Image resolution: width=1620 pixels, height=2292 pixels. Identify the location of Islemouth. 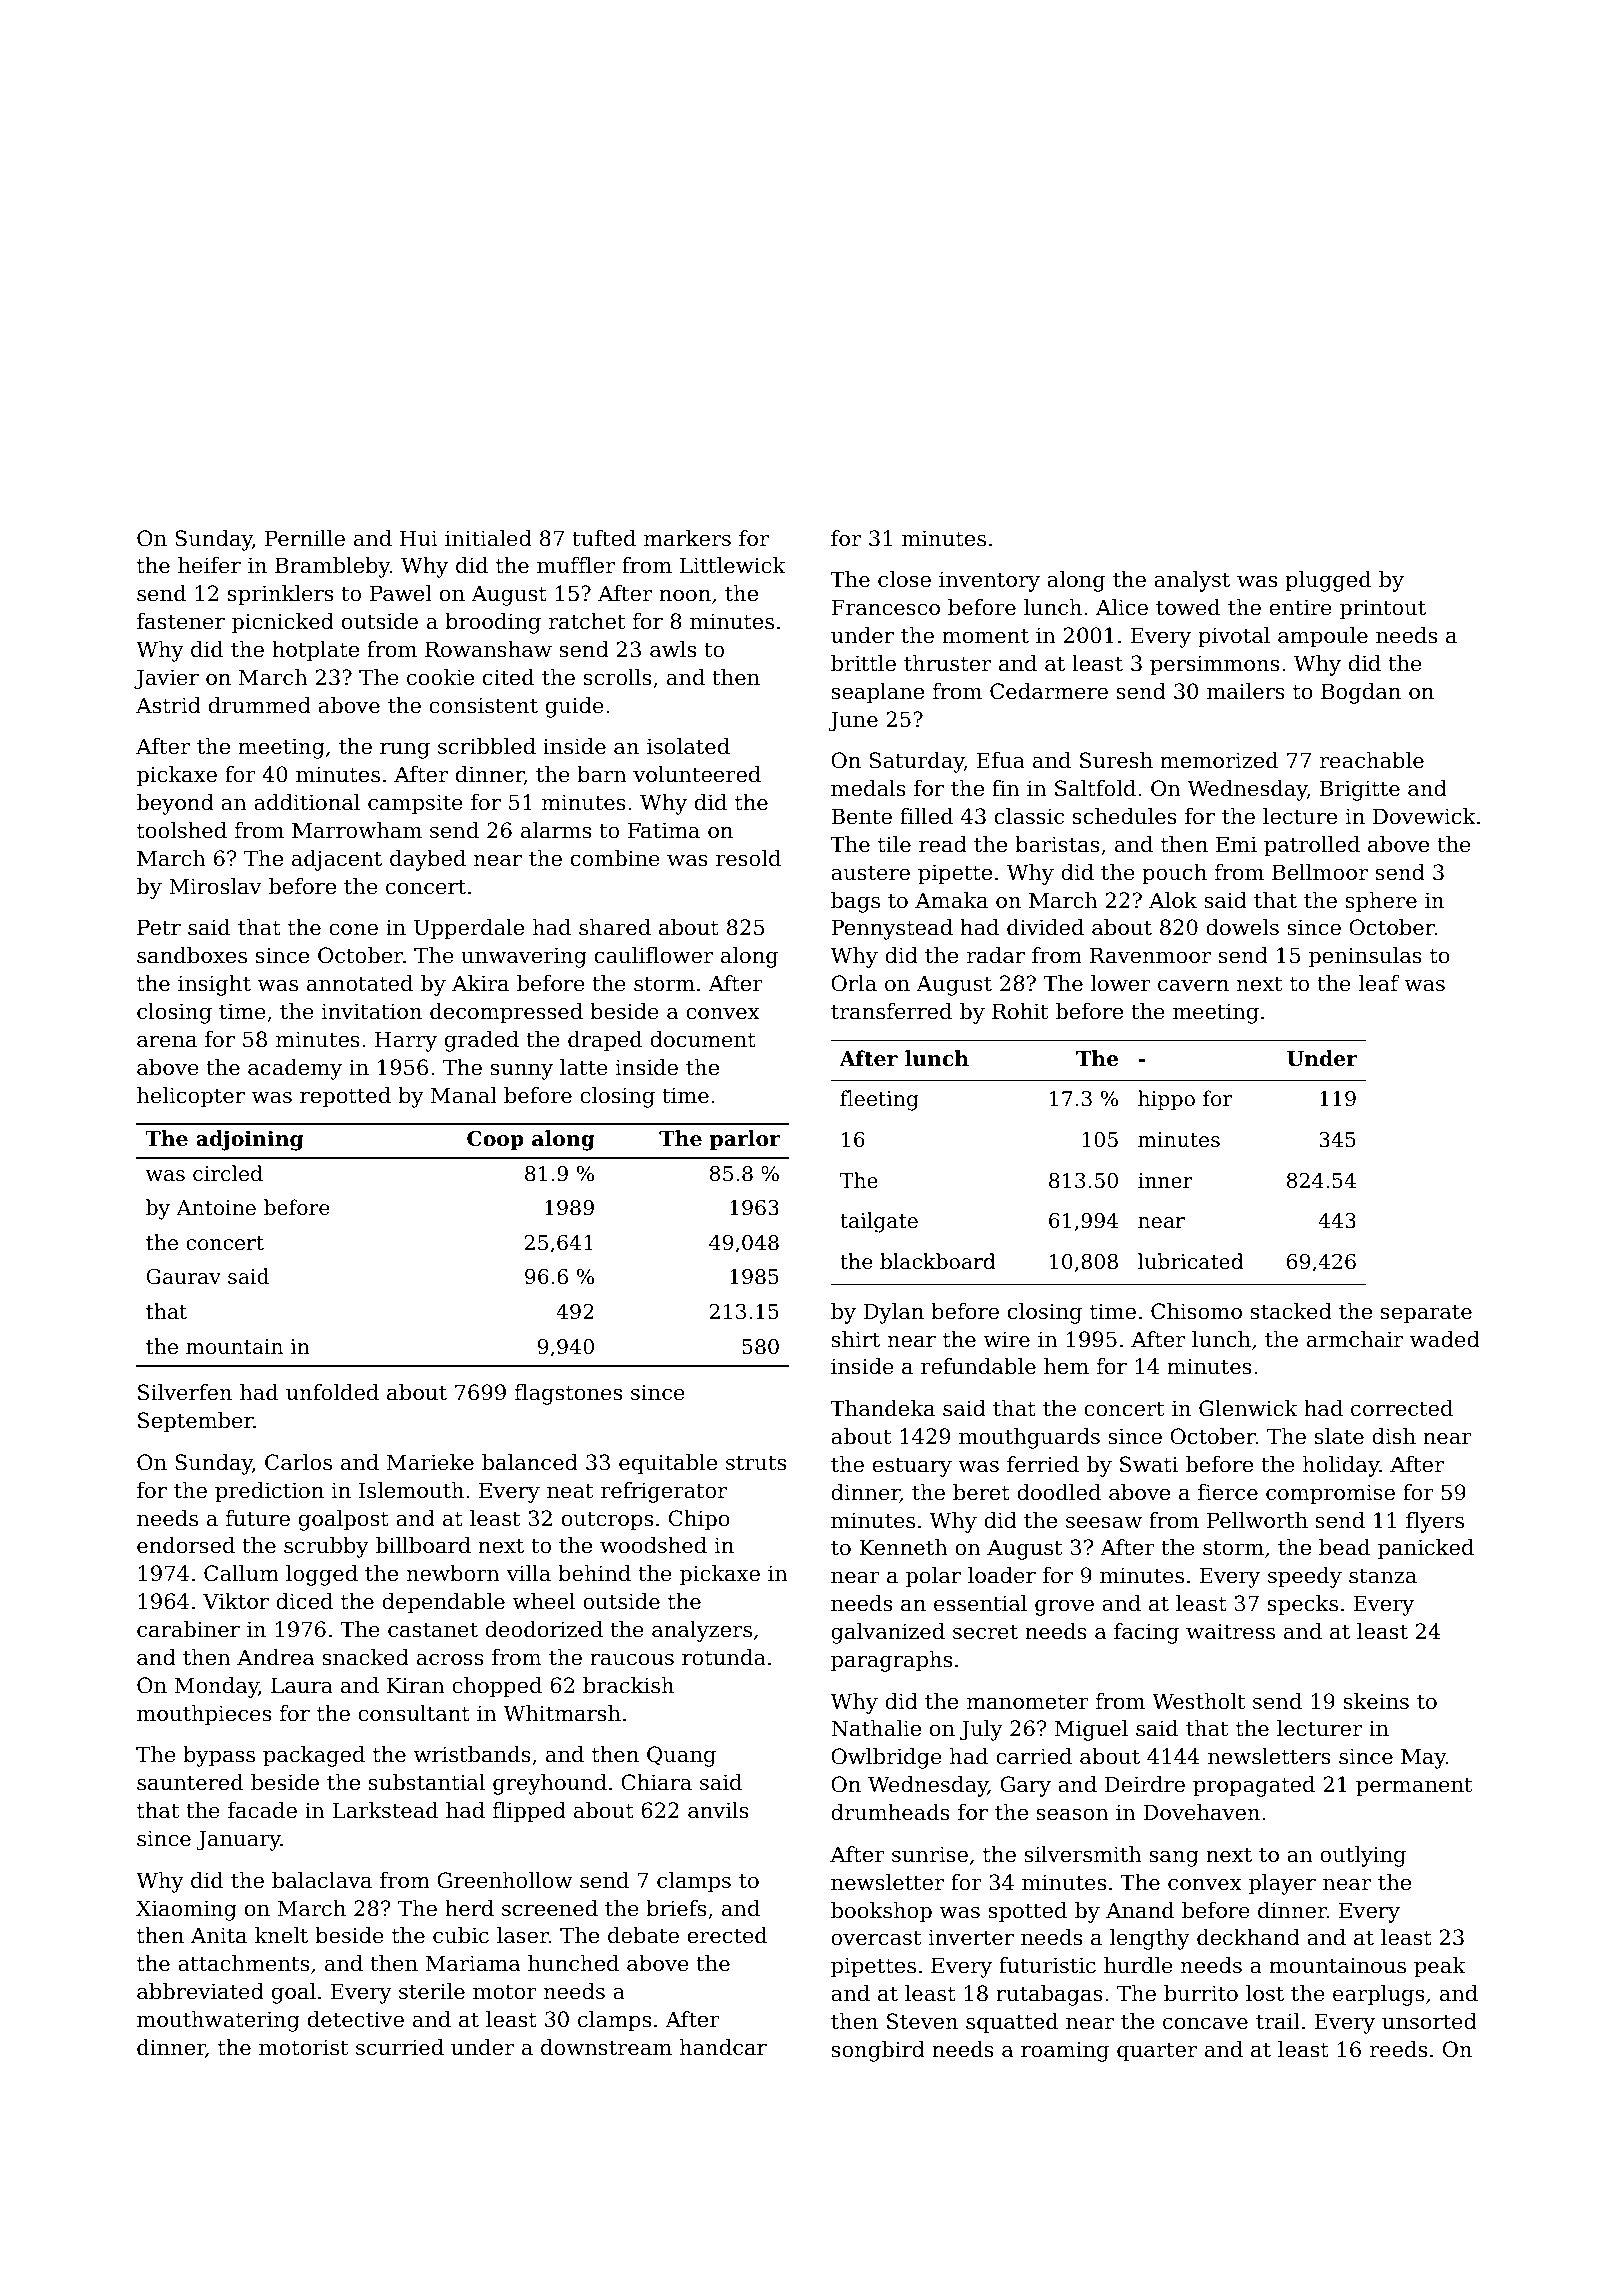
(411, 1490).
